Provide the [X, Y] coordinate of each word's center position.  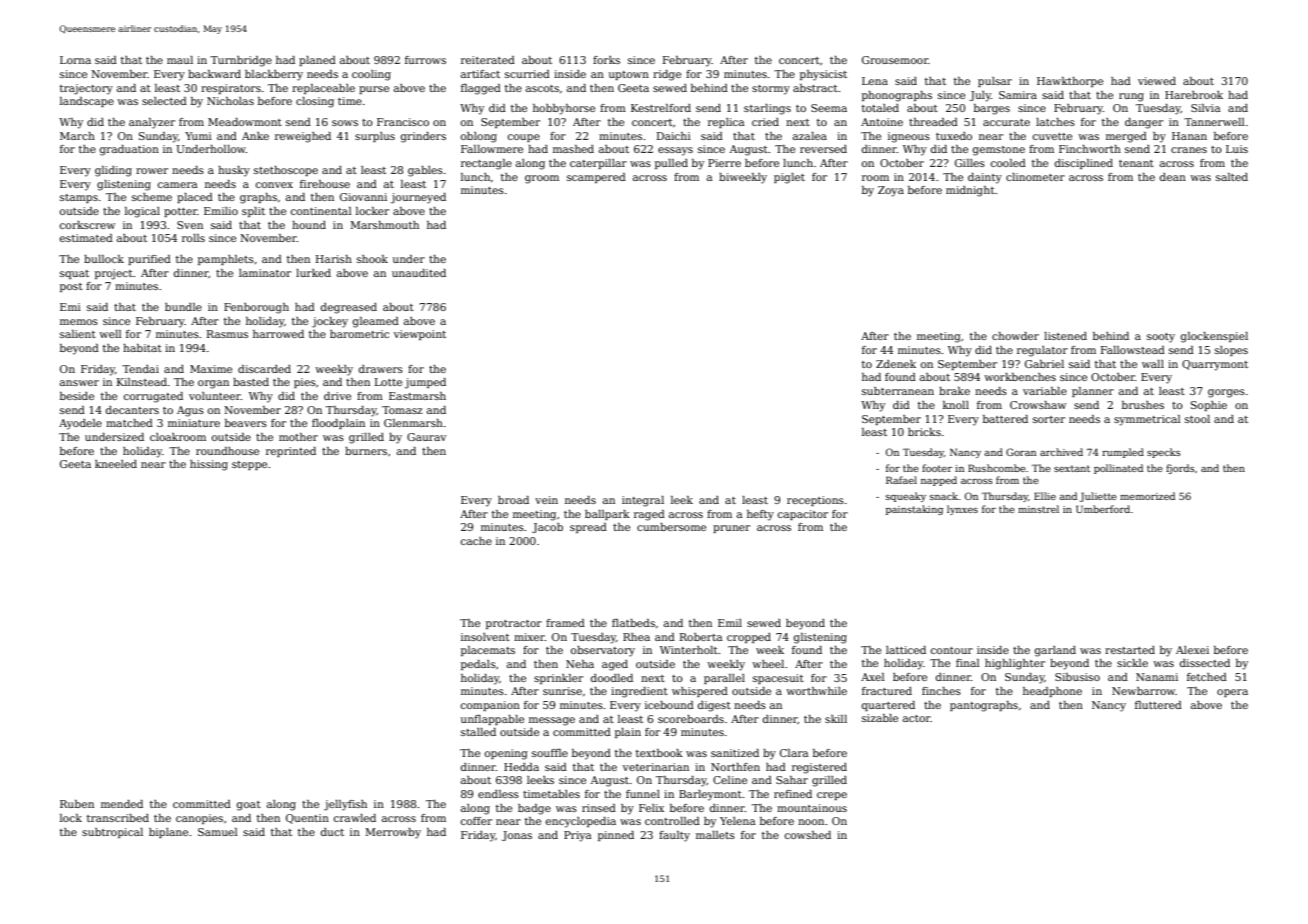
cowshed [808, 835]
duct [332, 832]
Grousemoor [895, 60]
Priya [577, 836]
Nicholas [230, 101]
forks [606, 60]
